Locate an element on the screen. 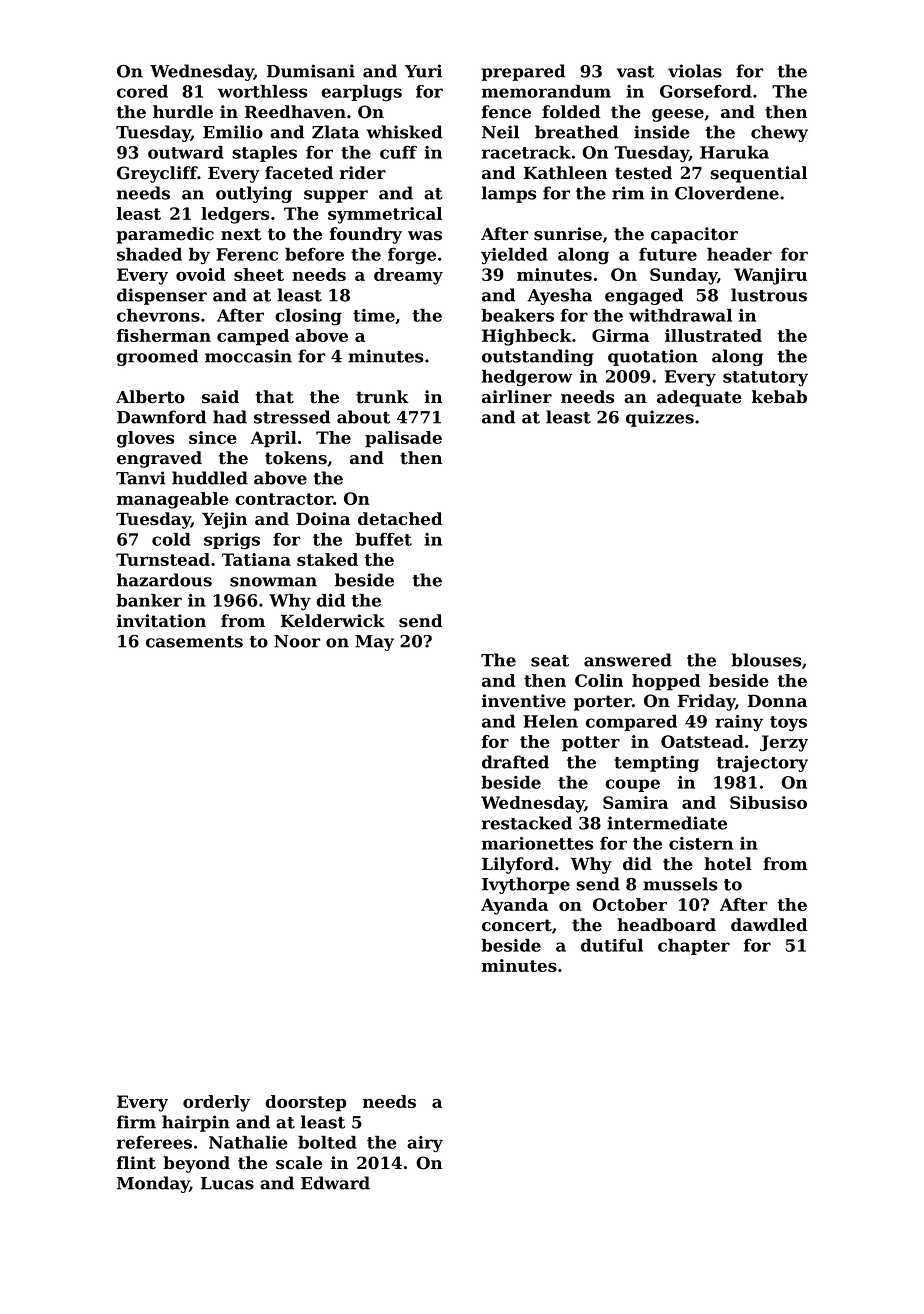  cored is located at coordinates (142, 91).
